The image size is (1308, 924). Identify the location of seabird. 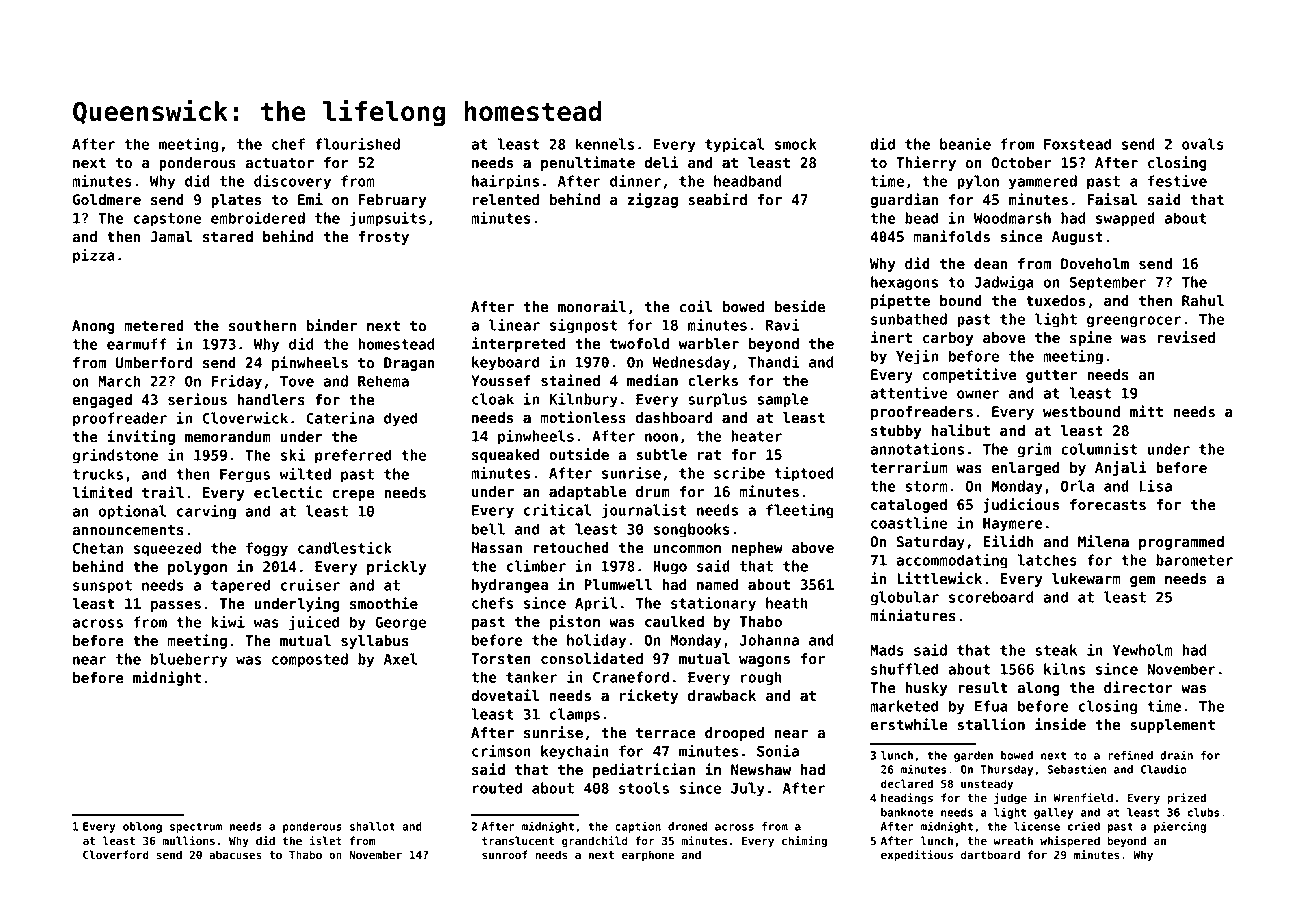
(717, 199).
